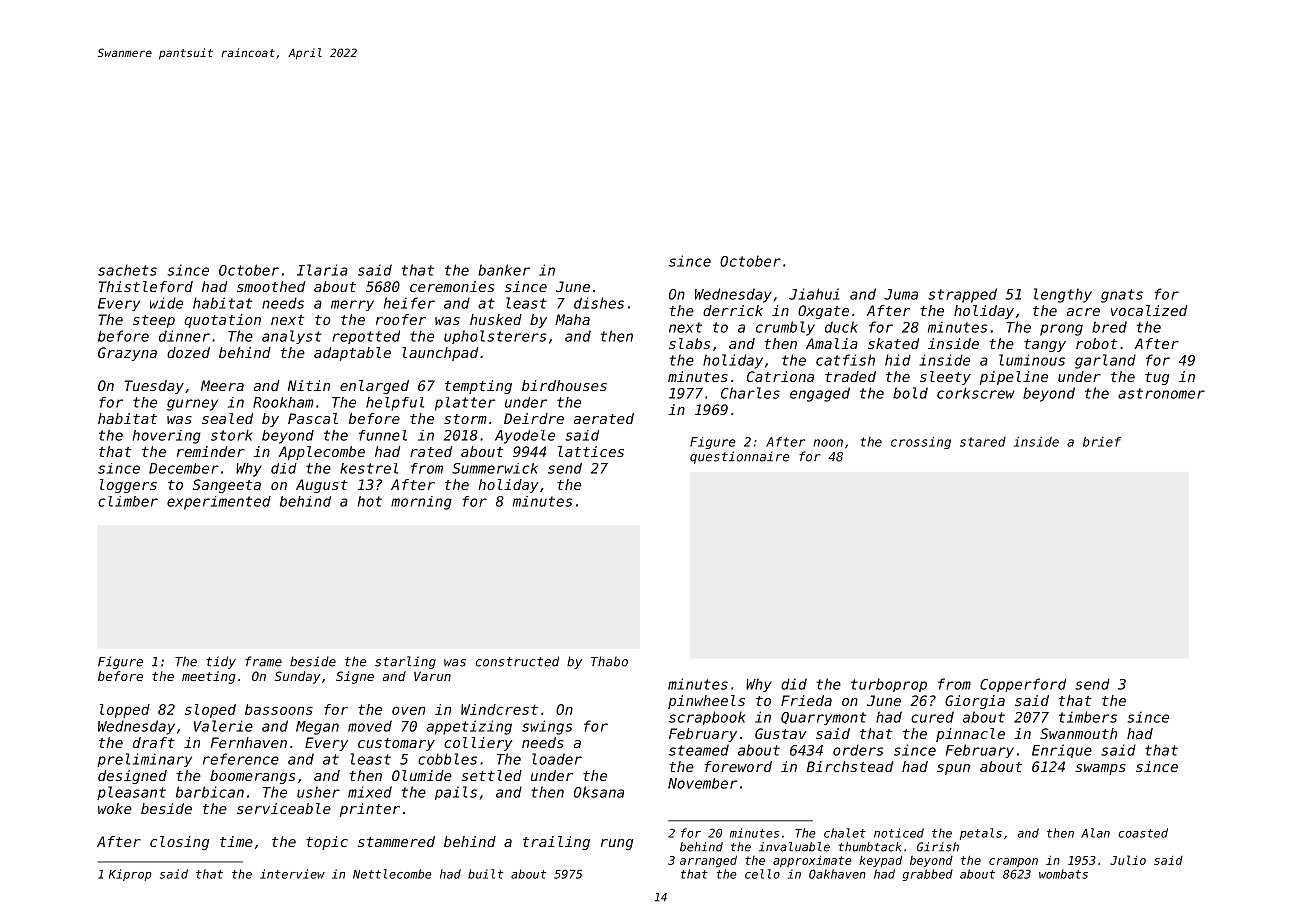  What do you see at coordinates (534, 418) in the screenshot?
I see `Deirdre` at bounding box center [534, 418].
